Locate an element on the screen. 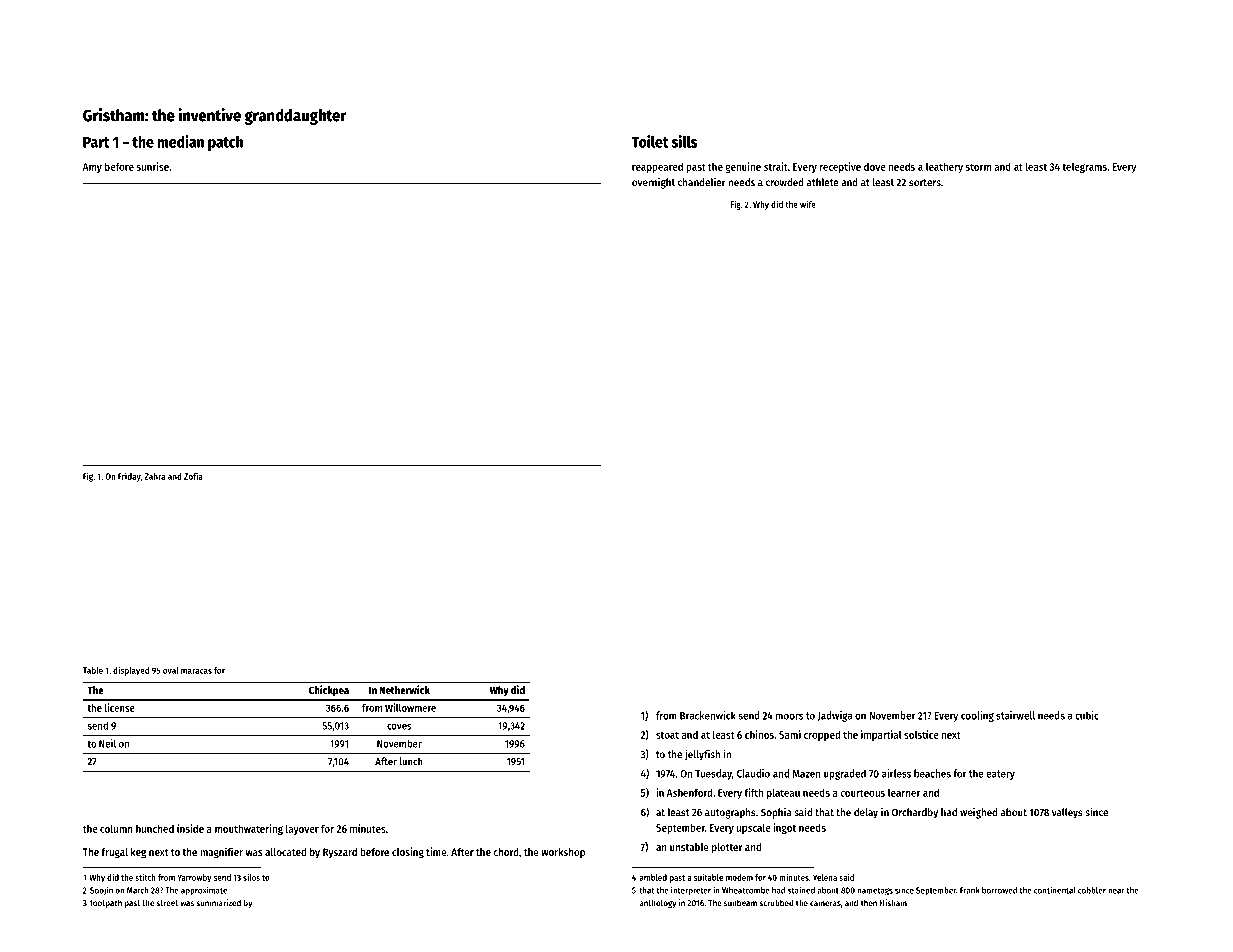 The image size is (1233, 952). overnight is located at coordinates (653, 183).
